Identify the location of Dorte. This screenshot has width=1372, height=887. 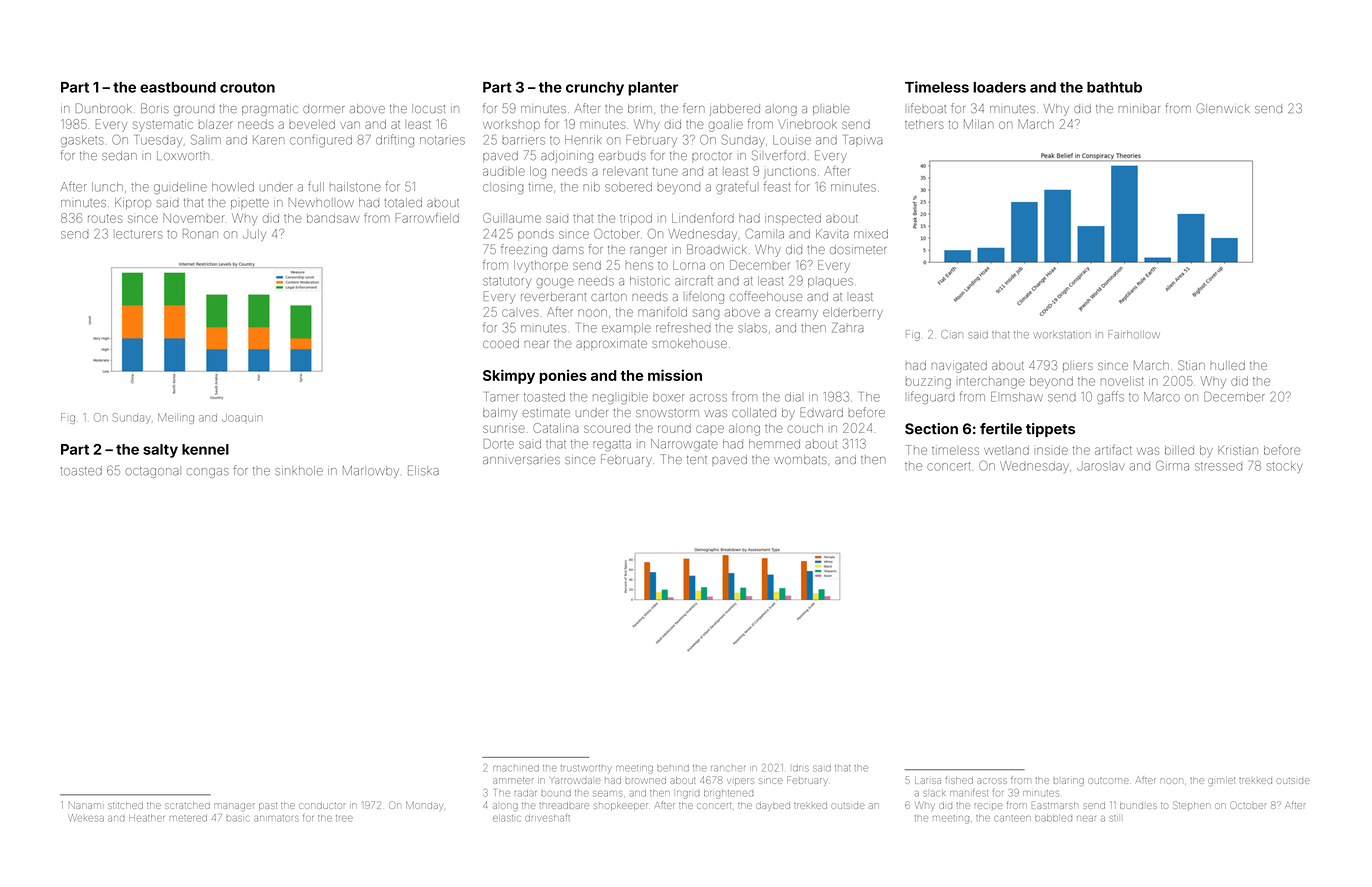
(499, 444).
